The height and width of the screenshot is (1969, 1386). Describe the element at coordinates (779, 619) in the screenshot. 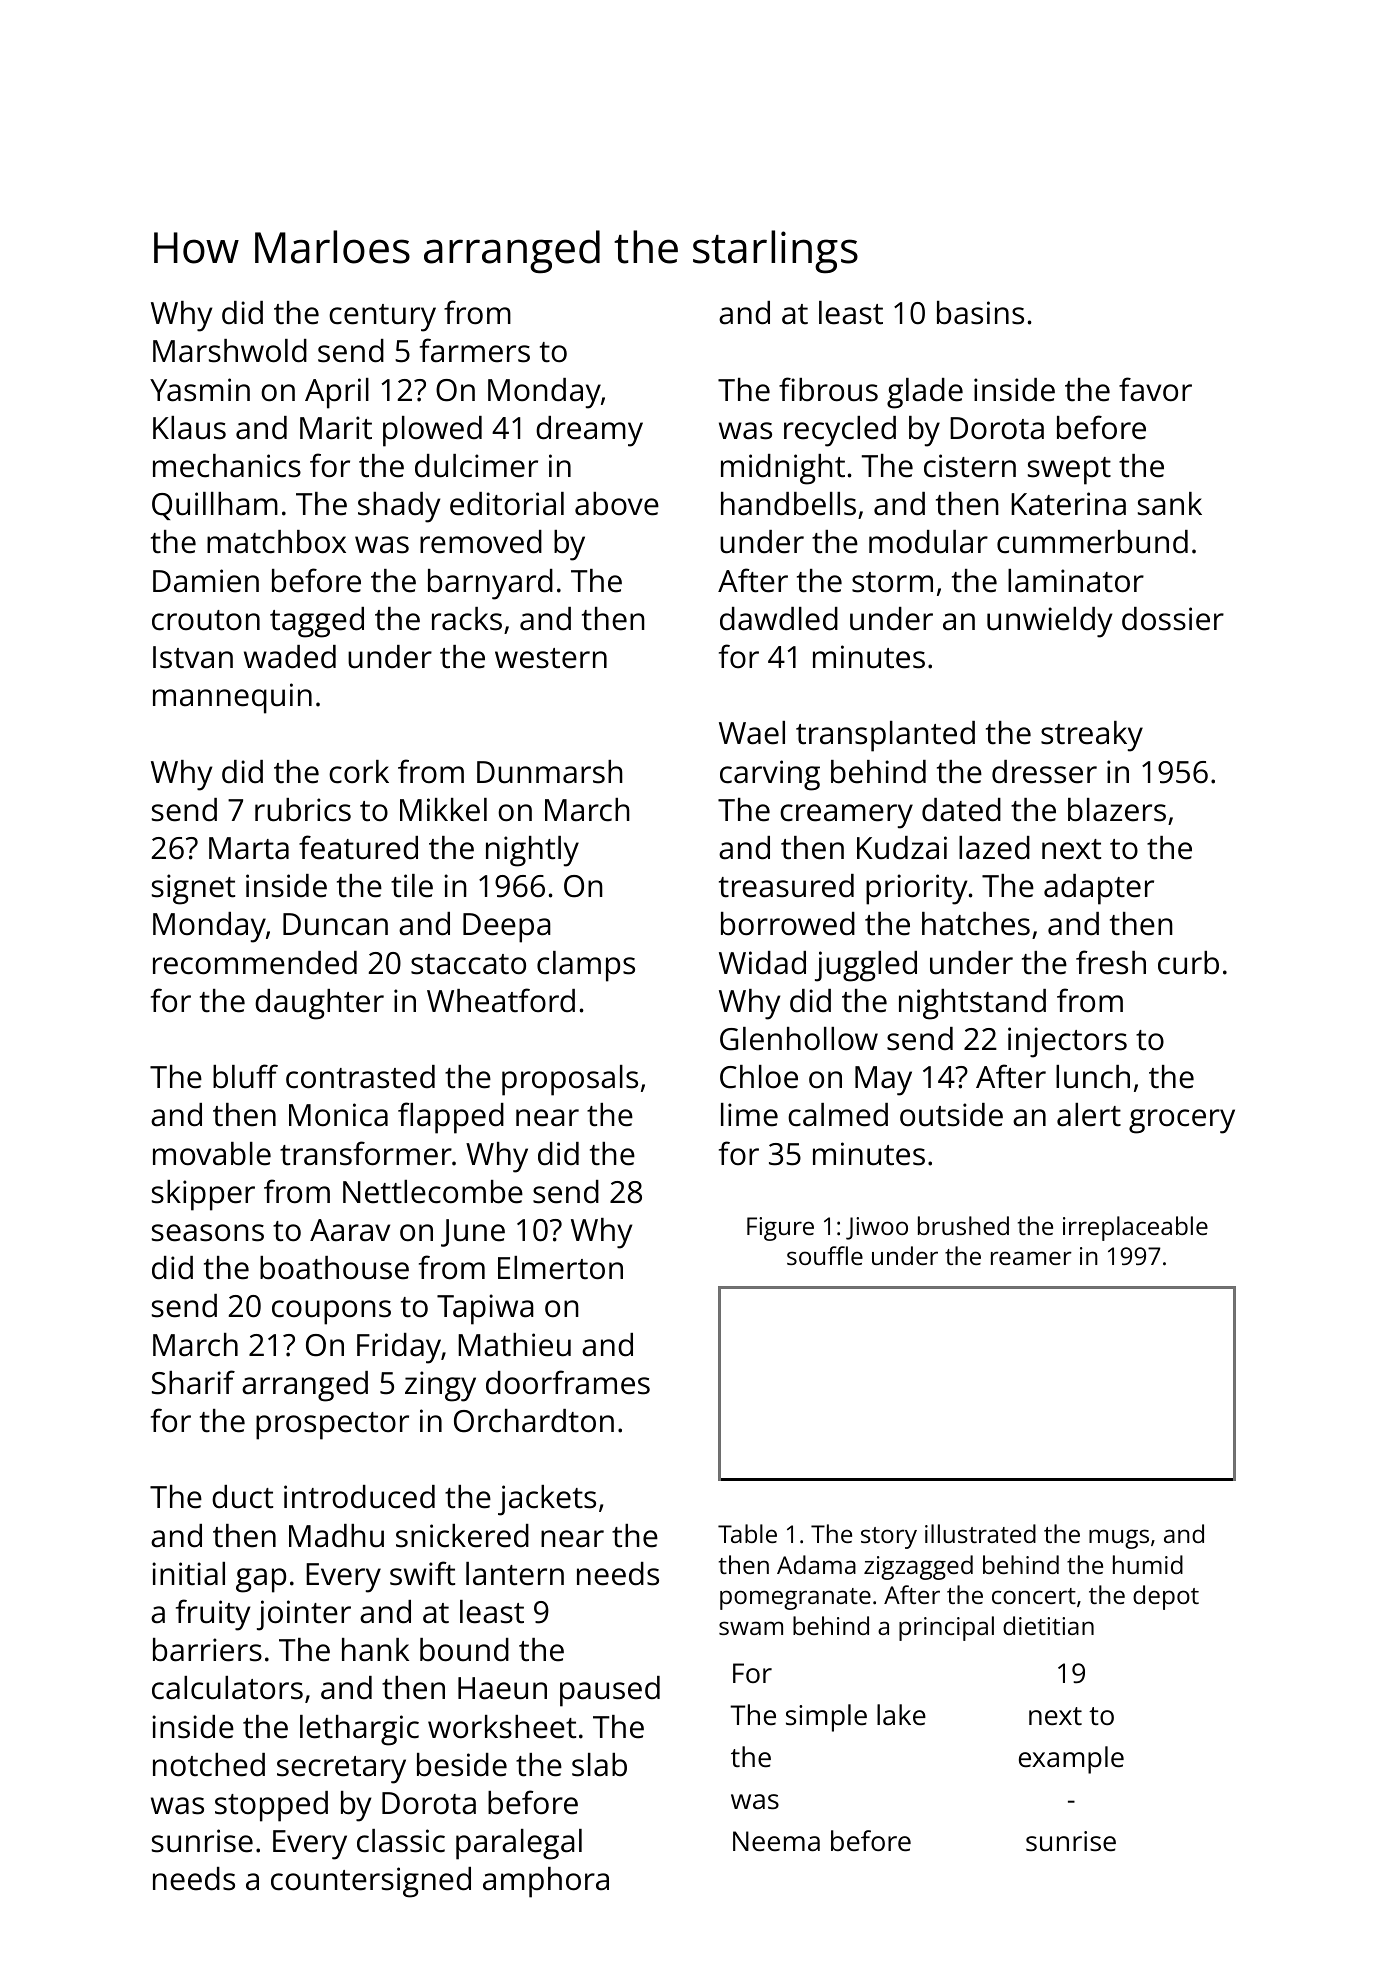

I see `dawdled` at that location.
